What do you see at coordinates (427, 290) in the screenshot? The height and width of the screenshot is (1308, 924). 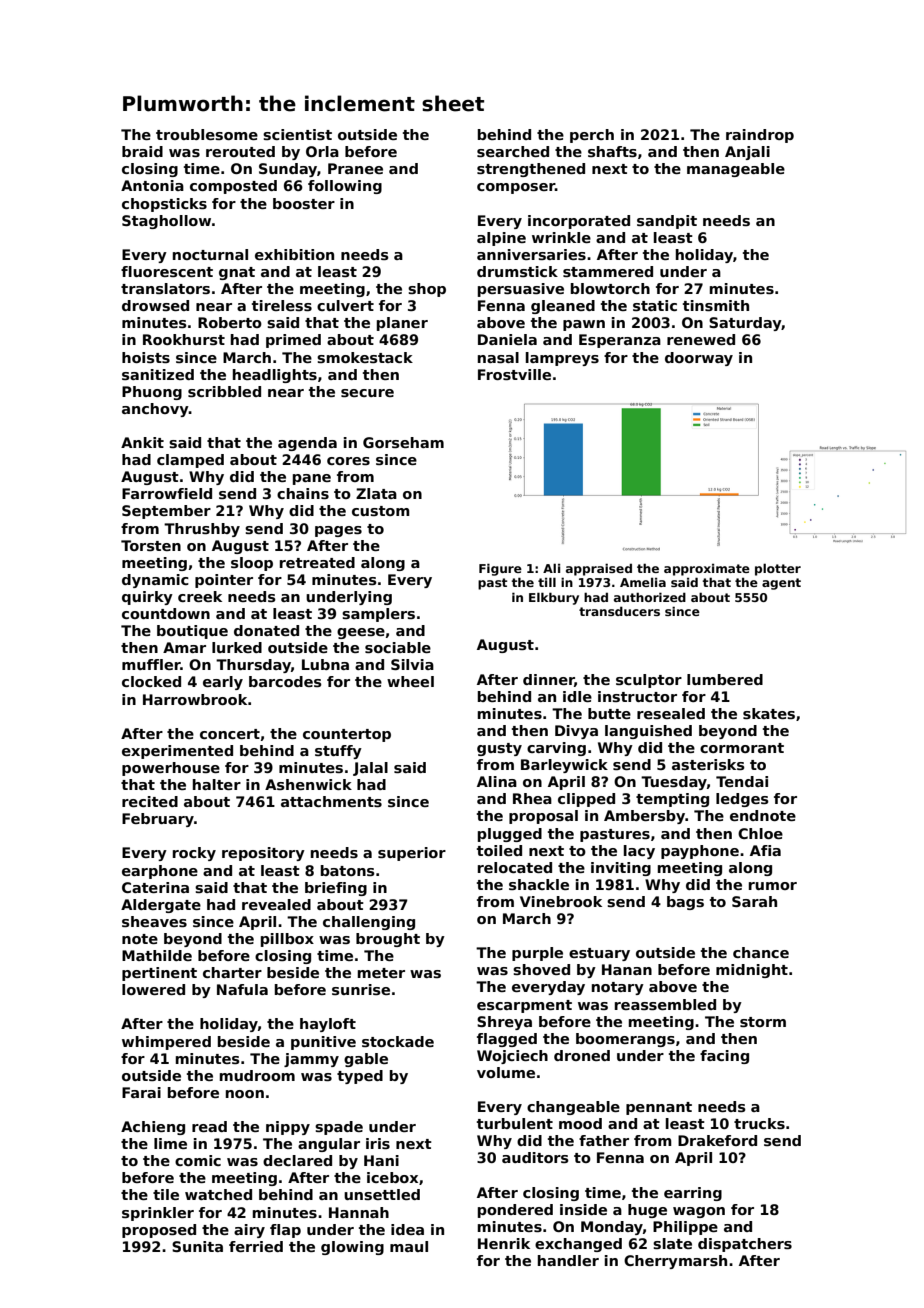 I see `shop` at bounding box center [427, 290].
